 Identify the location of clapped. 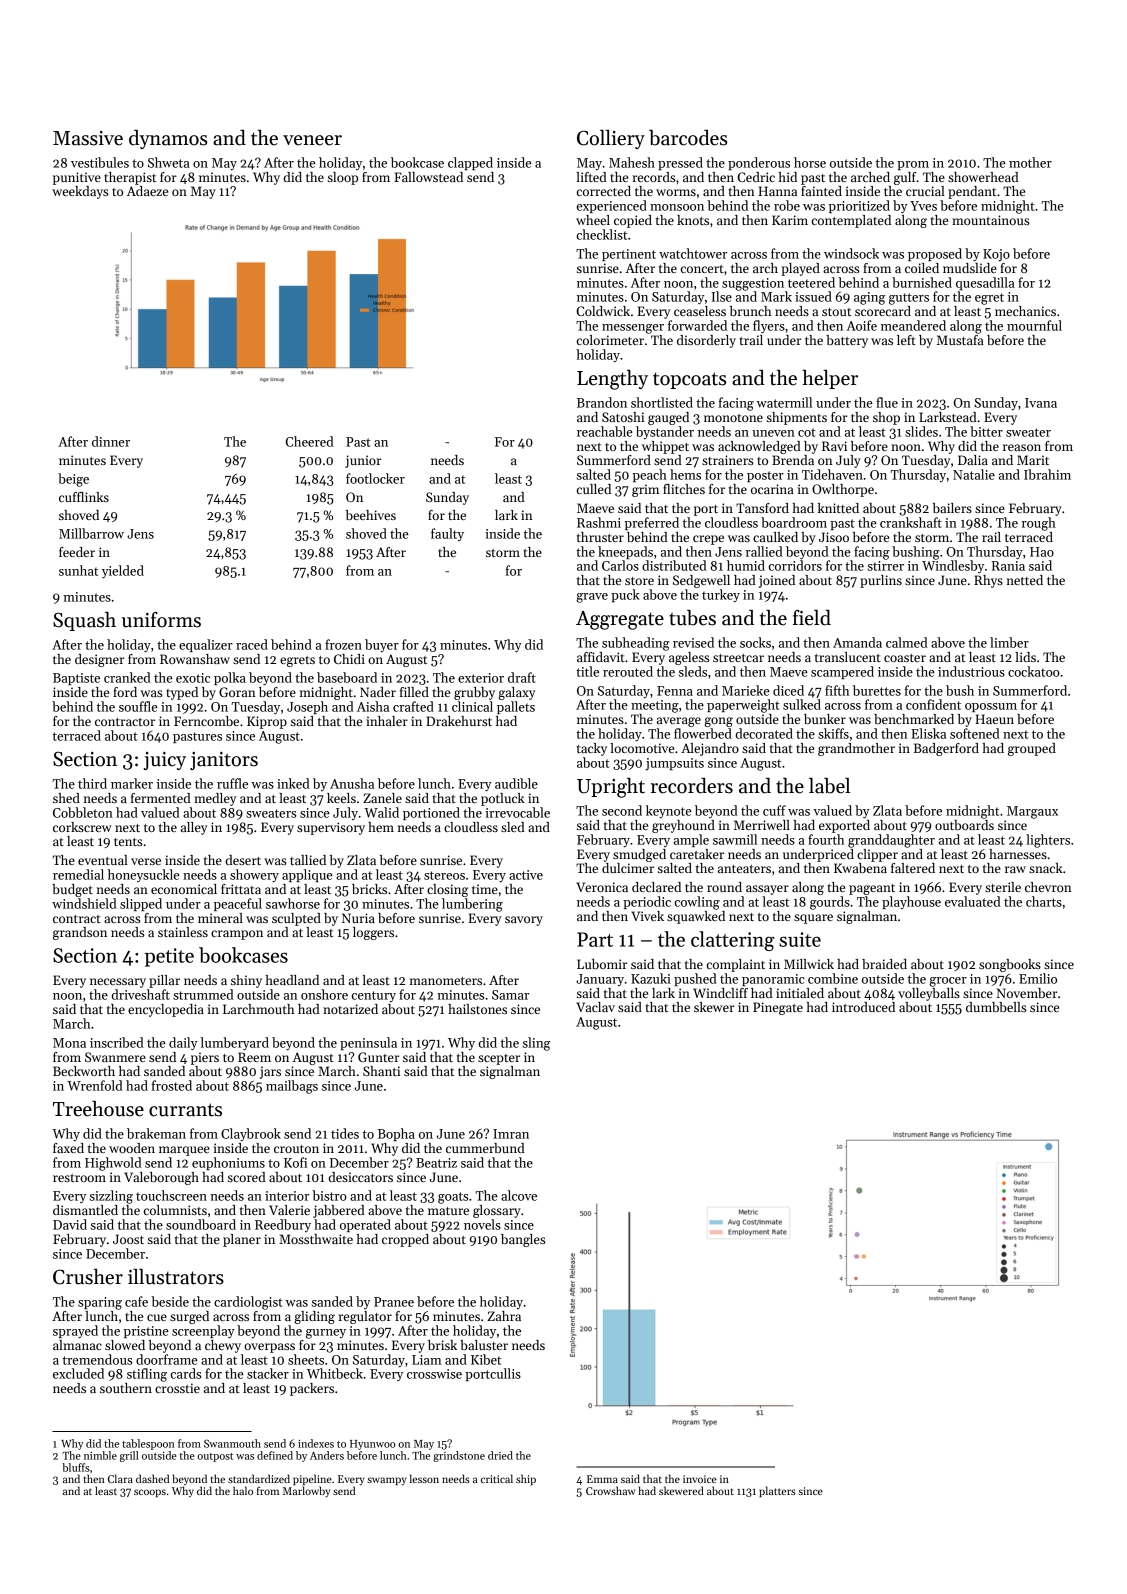
(470, 163).
